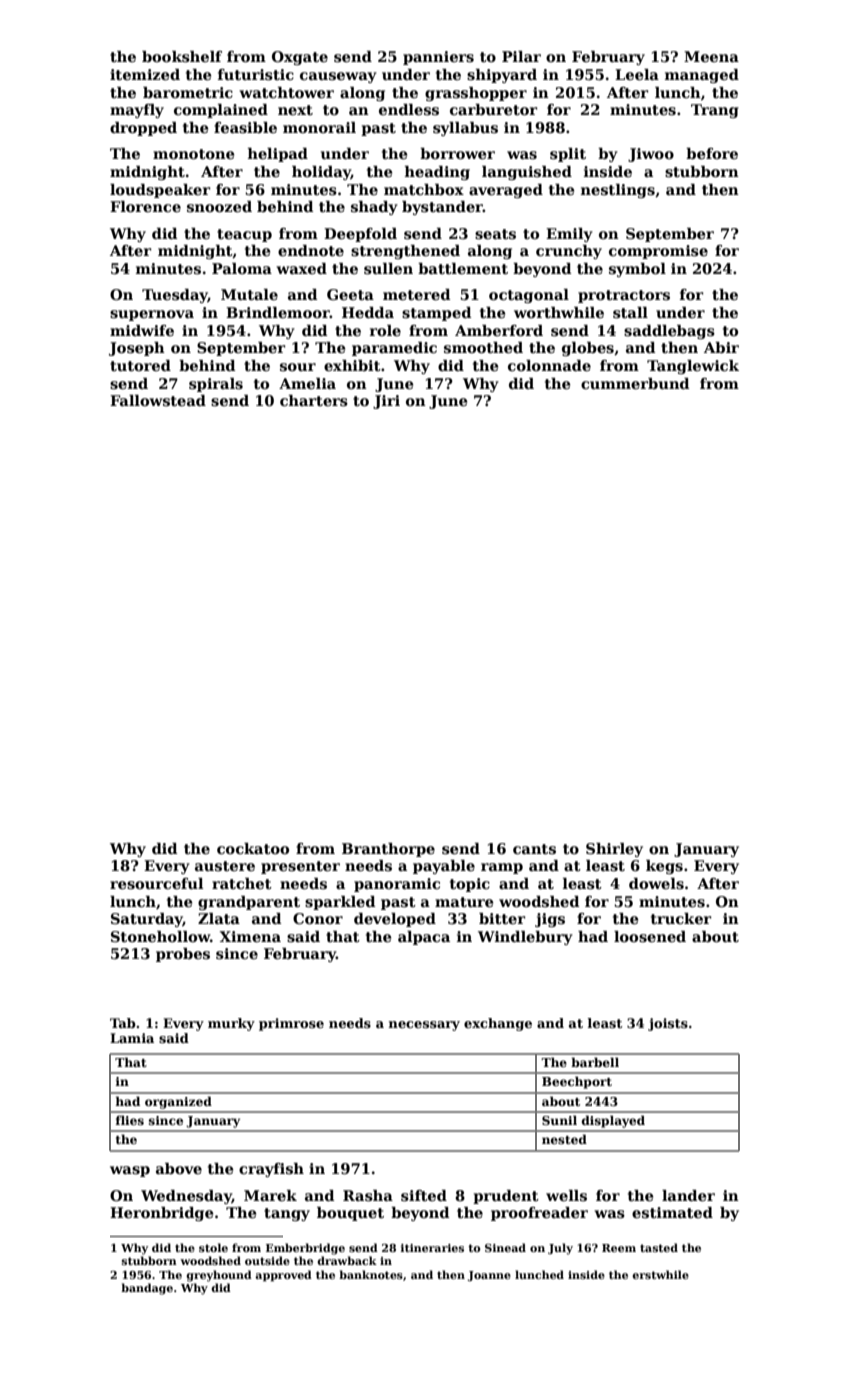  What do you see at coordinates (130, 1171) in the page?
I see `wasp` at bounding box center [130, 1171].
